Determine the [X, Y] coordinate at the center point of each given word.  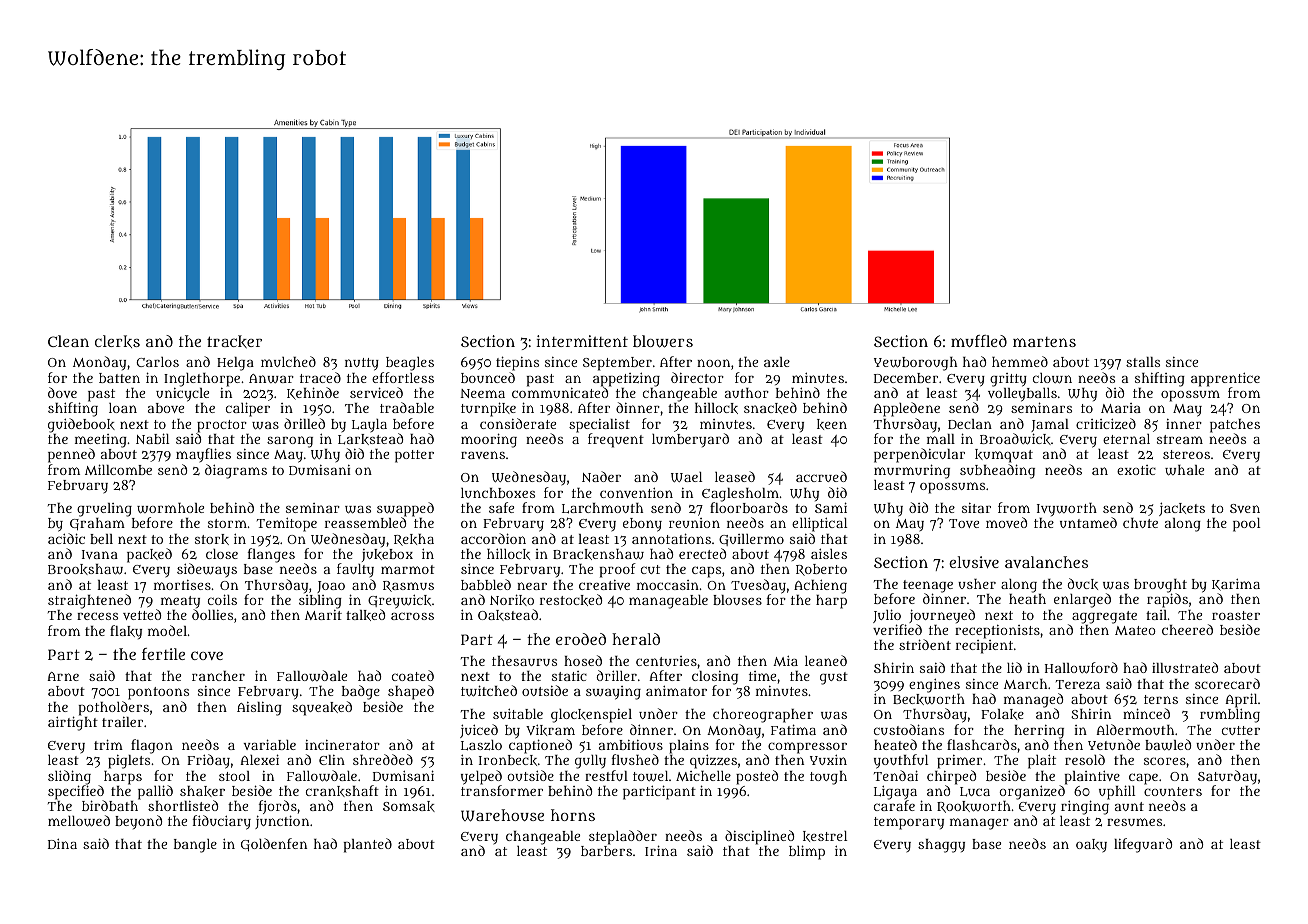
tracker [234, 341]
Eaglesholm [740, 495]
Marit [323, 615]
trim [108, 744]
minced [1146, 713]
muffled [979, 341]
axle [777, 362]
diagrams [236, 471]
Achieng [820, 586]
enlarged [1082, 600]
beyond [138, 822]
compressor [807, 748]
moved [1006, 522]
